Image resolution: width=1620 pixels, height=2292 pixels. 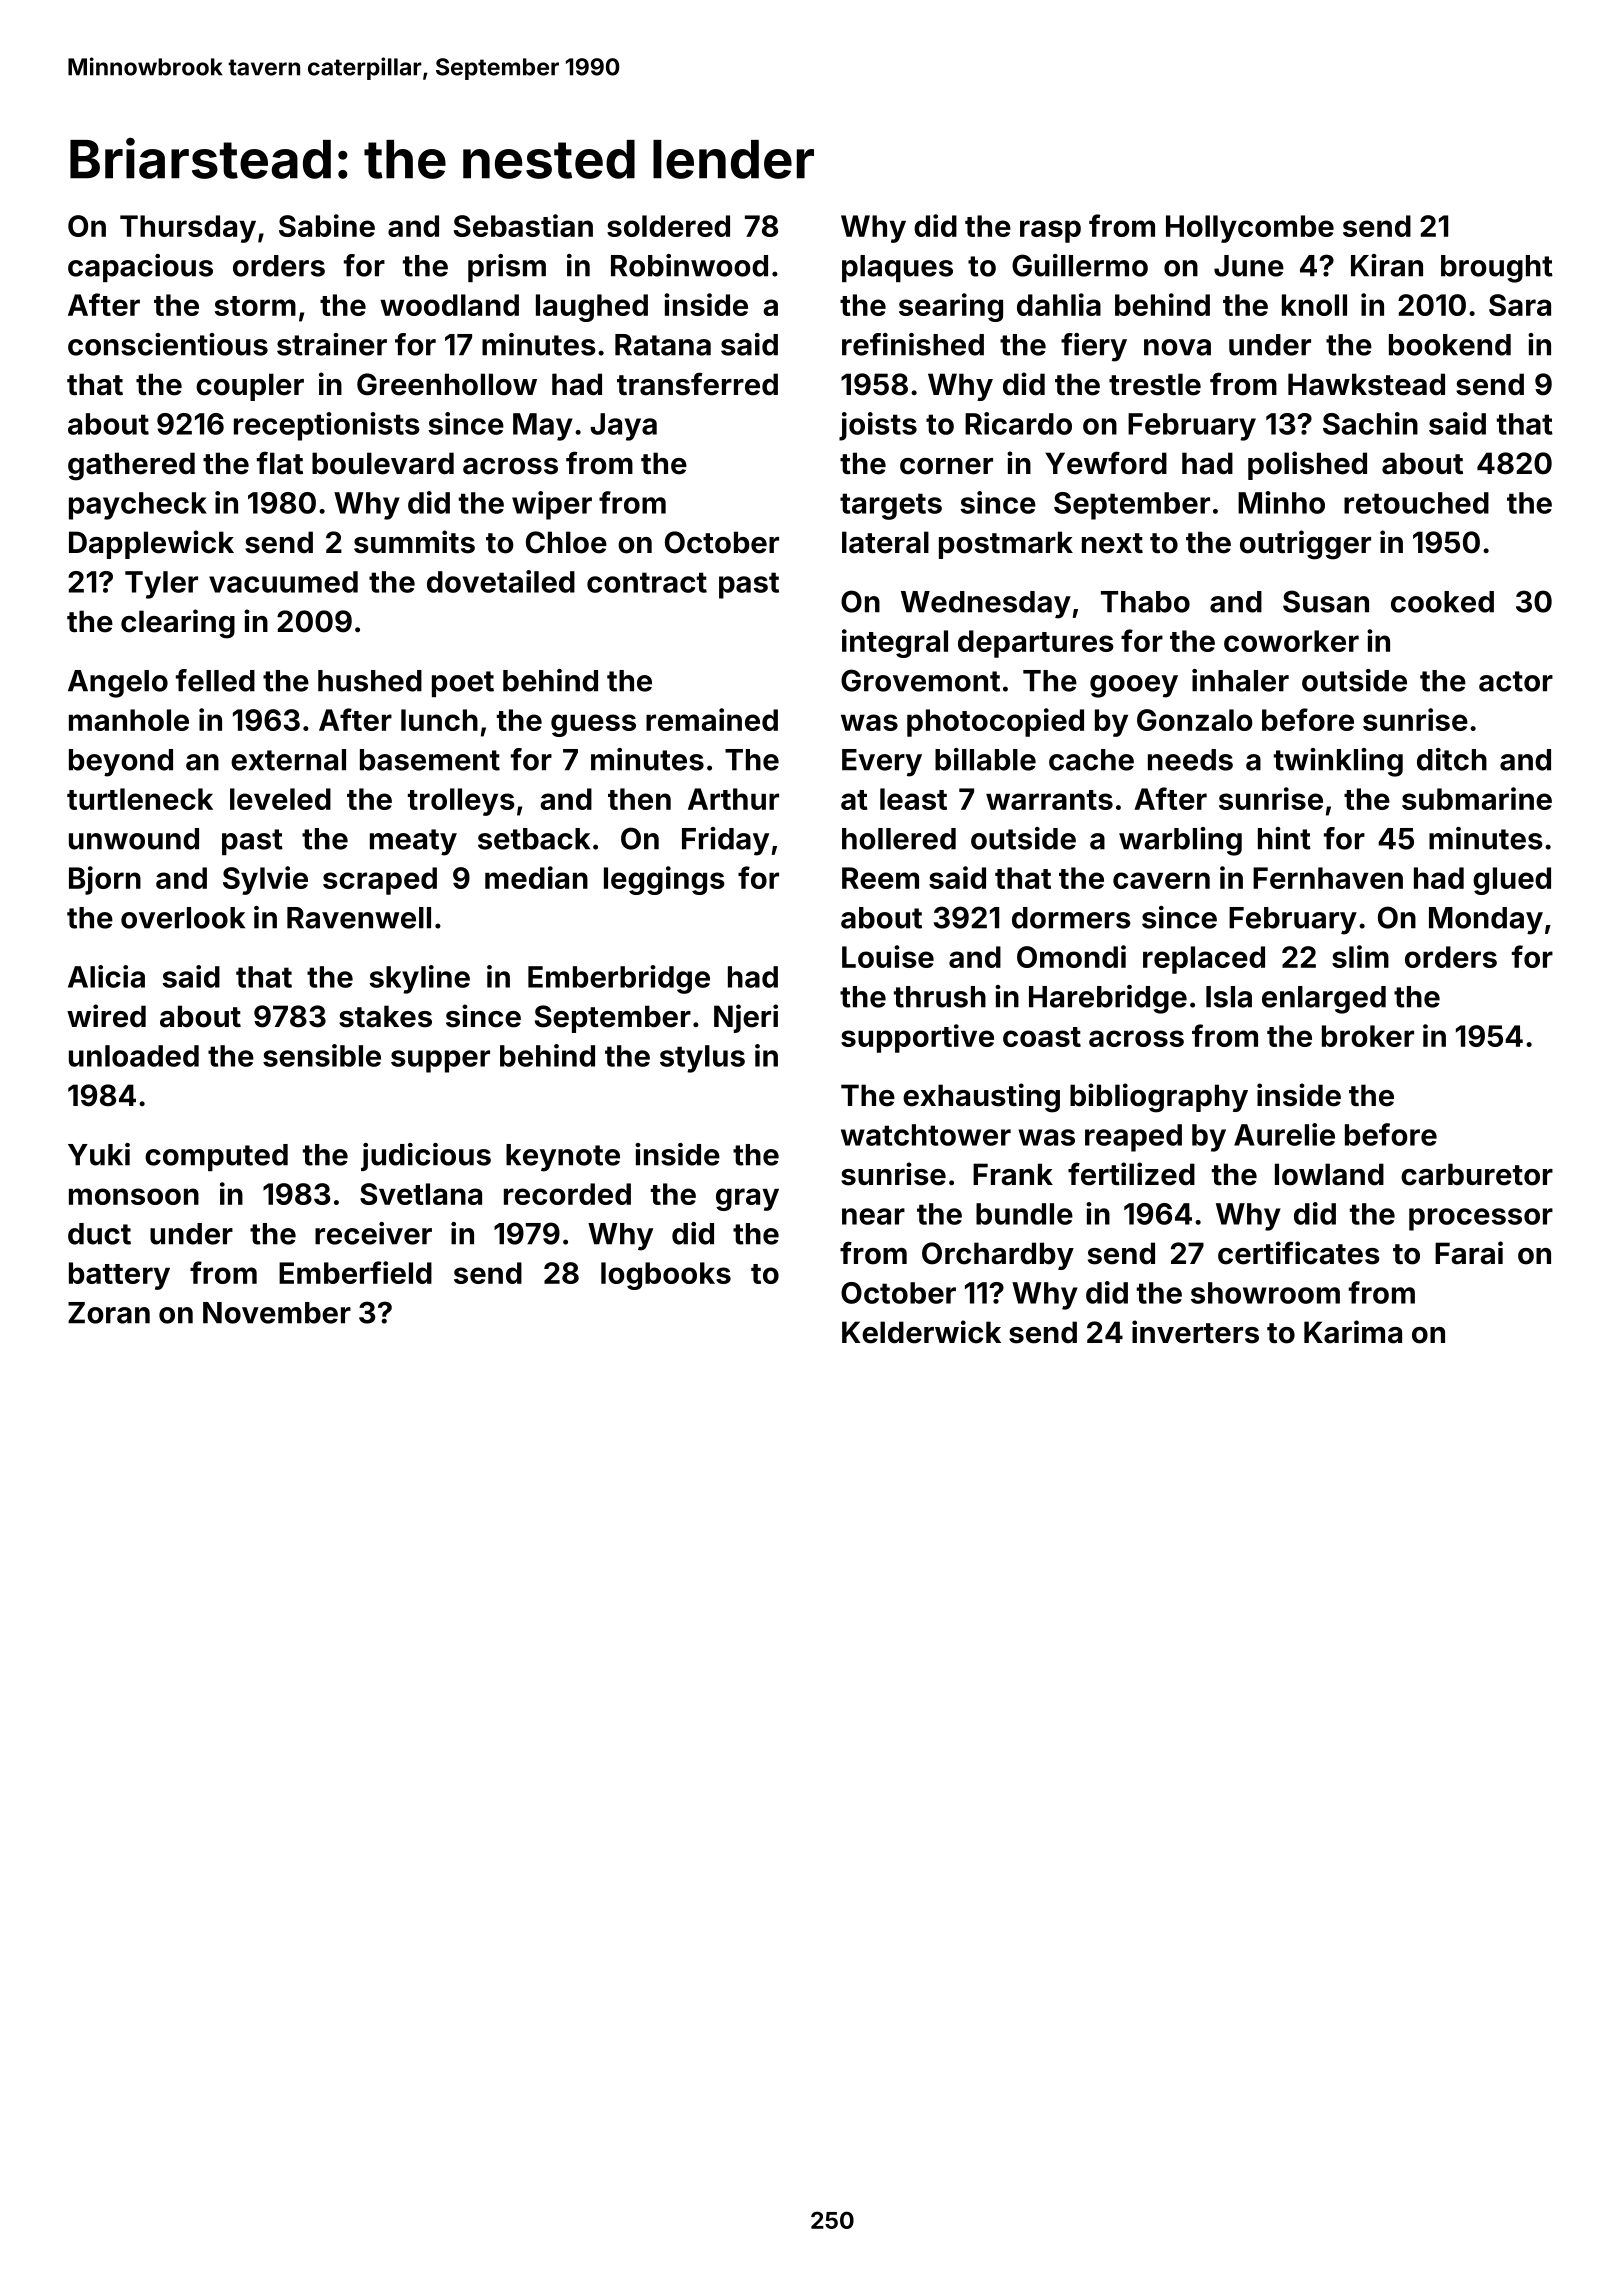 What do you see at coordinates (134, 839) in the document?
I see `unwound` at bounding box center [134, 839].
